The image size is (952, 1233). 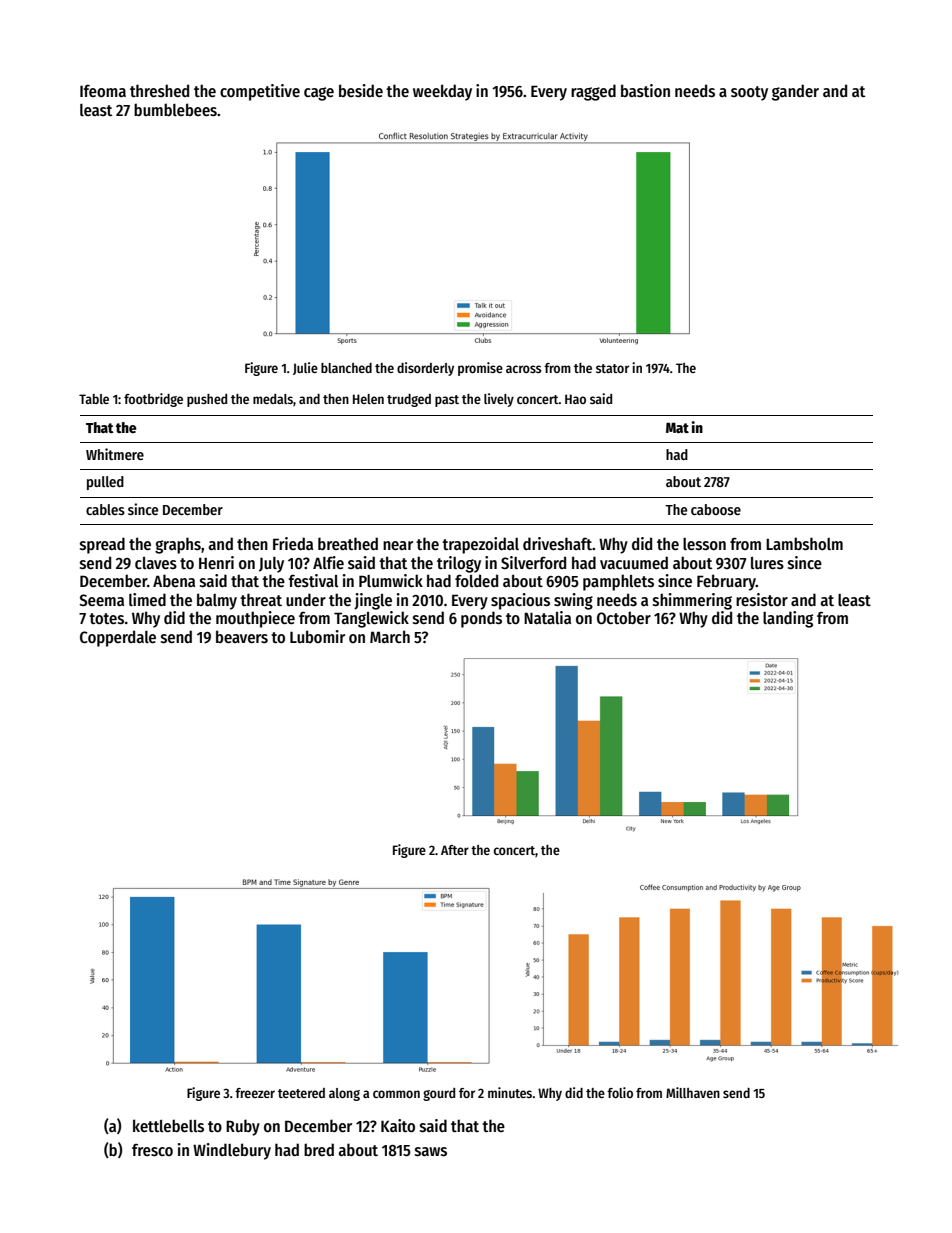 I want to click on beavers, so click(x=242, y=637).
